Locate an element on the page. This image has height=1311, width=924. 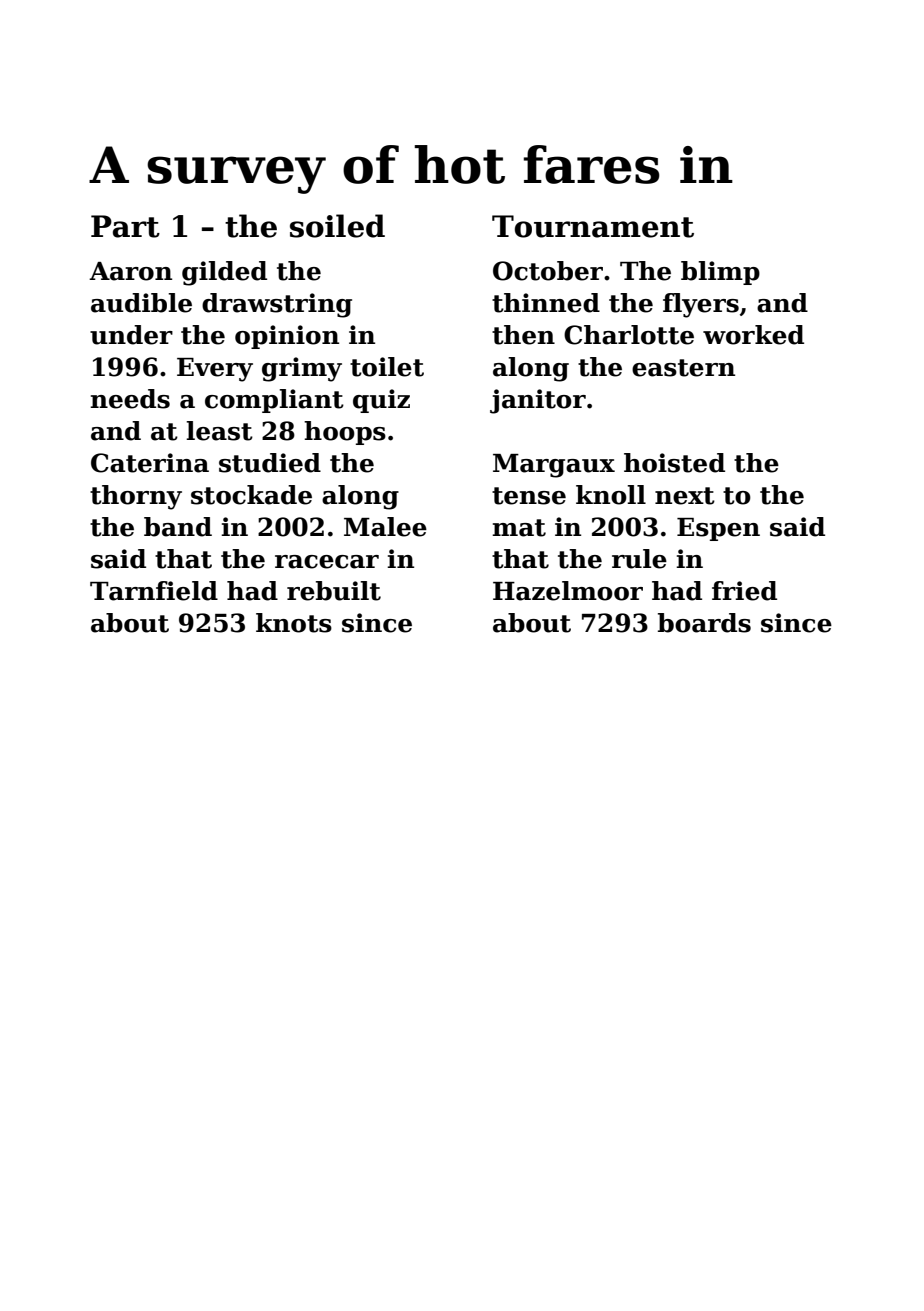
blimp is located at coordinates (720, 273).
